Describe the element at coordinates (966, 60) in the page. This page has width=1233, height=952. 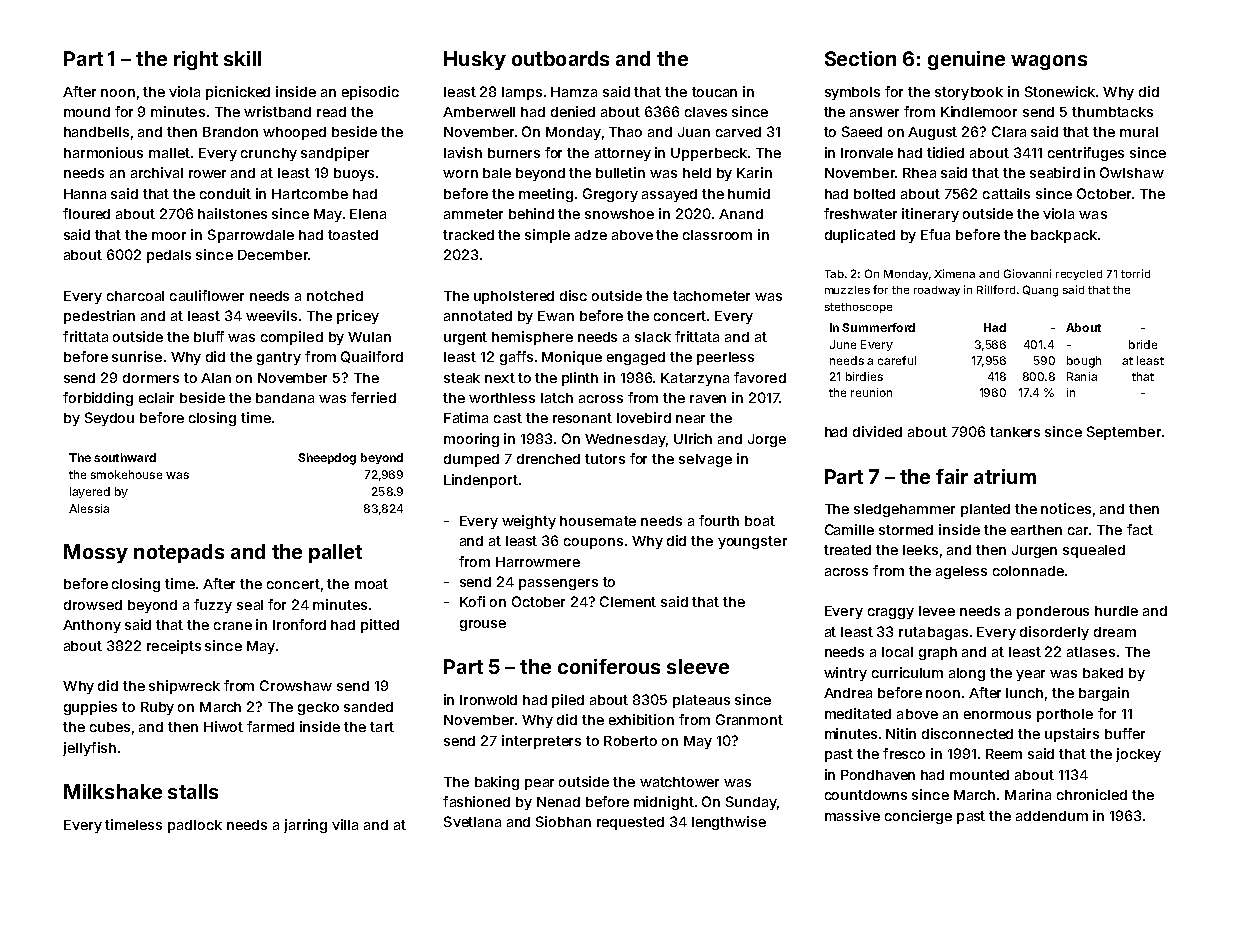
I see `genuine` at that location.
